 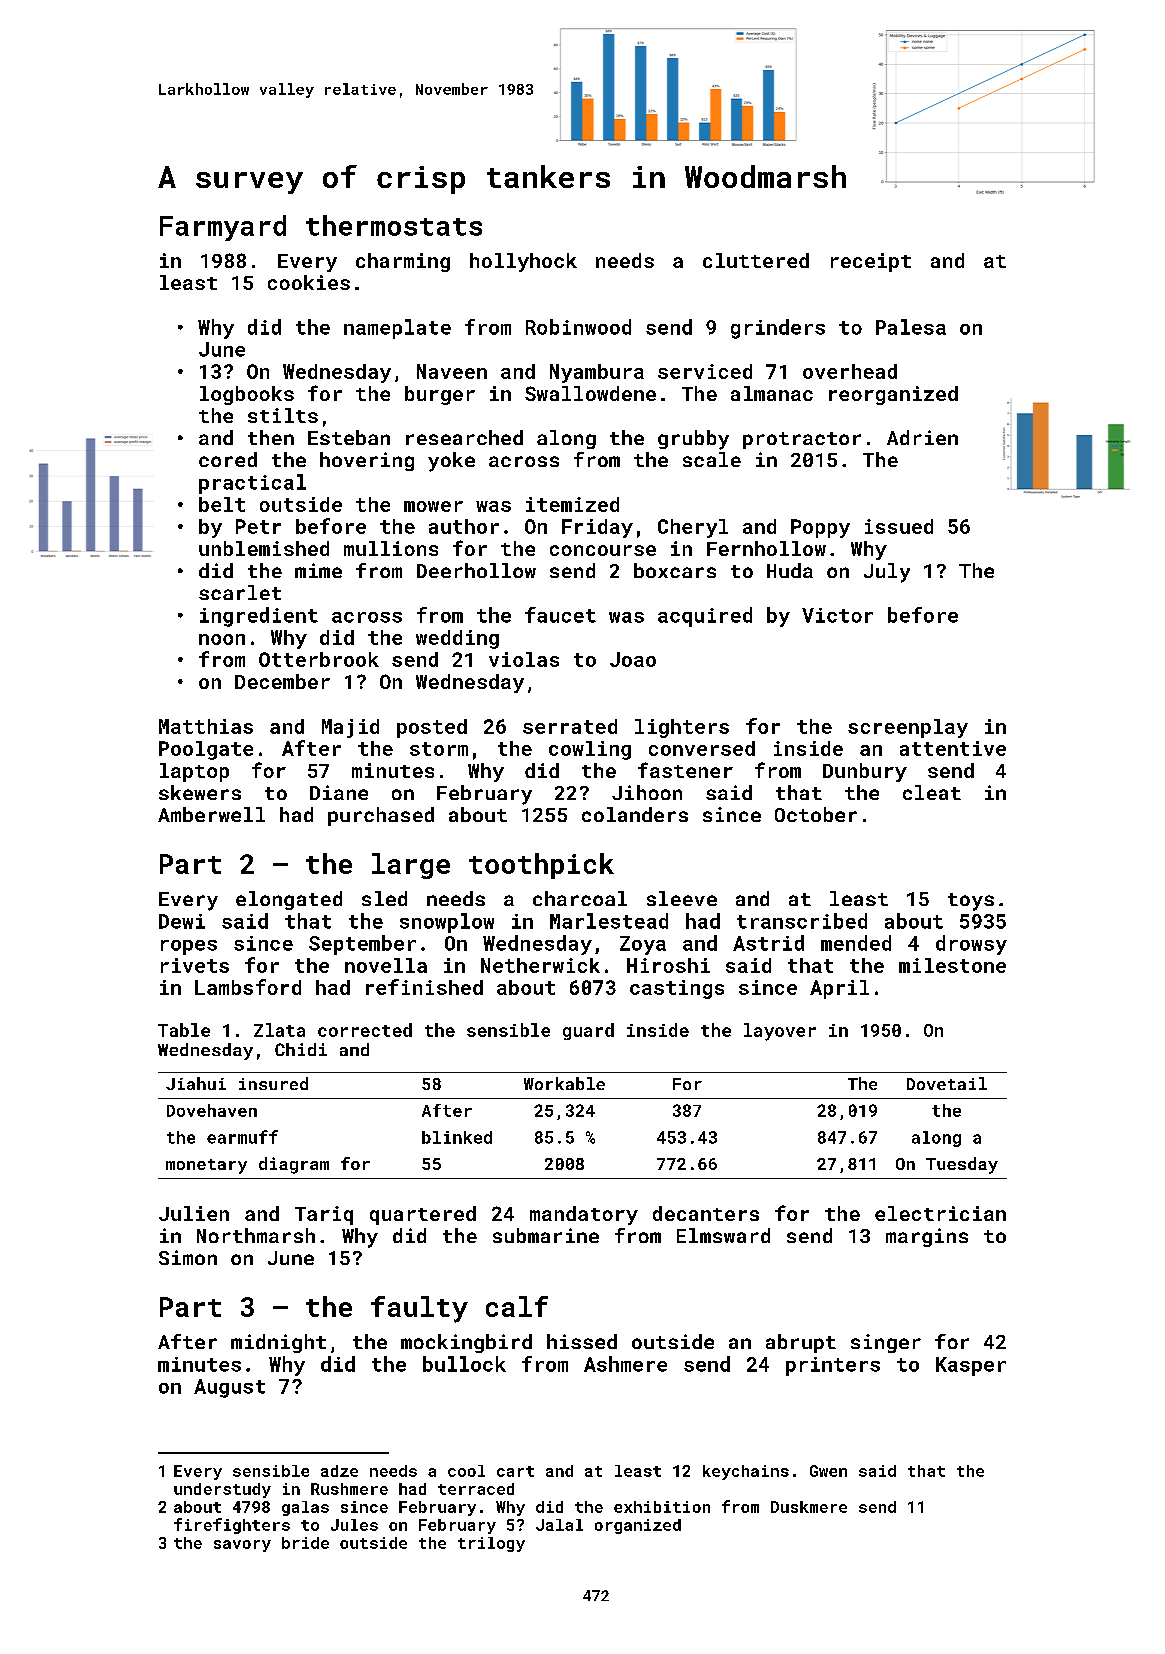 What do you see at coordinates (572, 504) in the screenshot?
I see `itemized` at bounding box center [572, 504].
